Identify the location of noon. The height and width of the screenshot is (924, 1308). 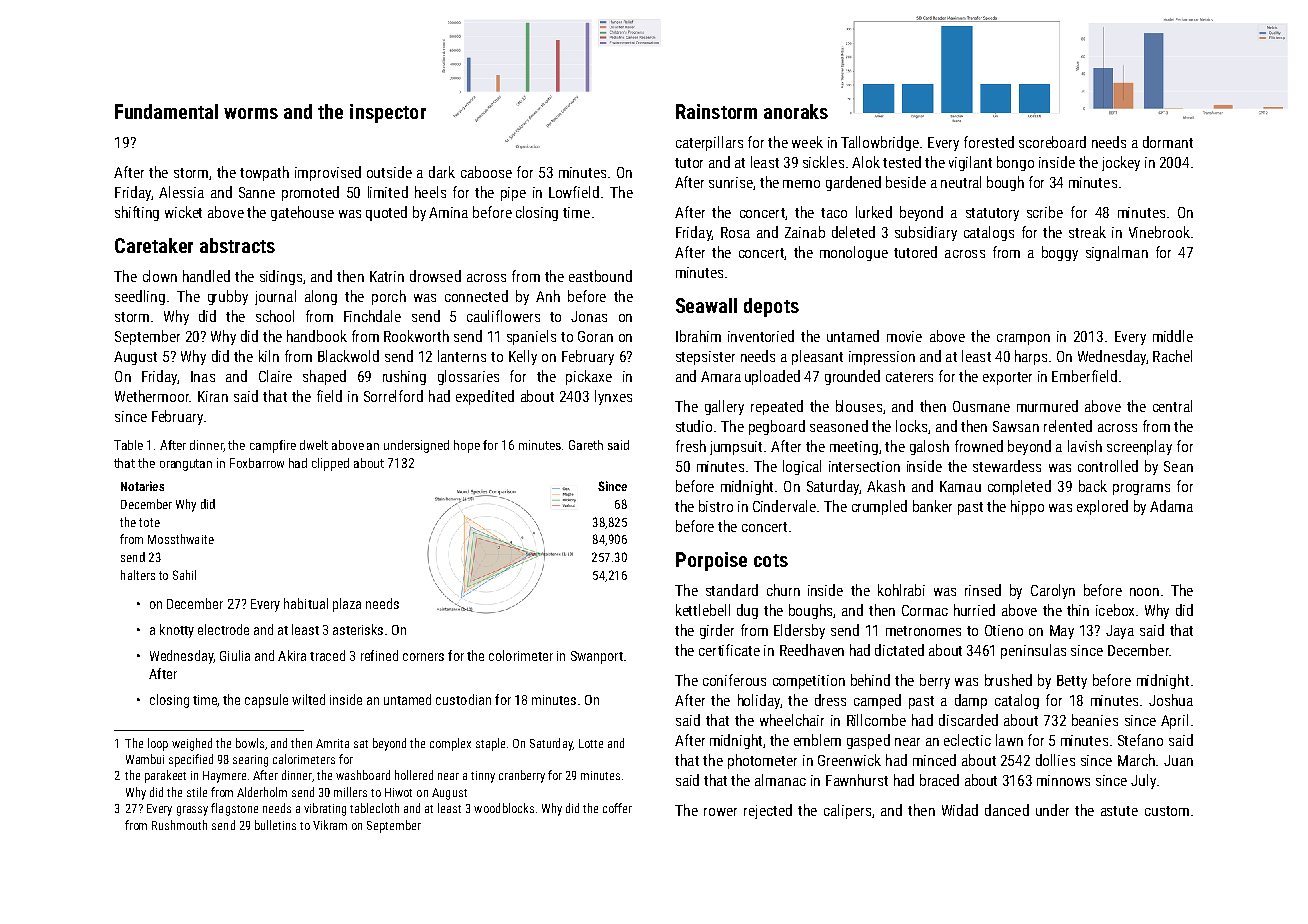
(1144, 592).
